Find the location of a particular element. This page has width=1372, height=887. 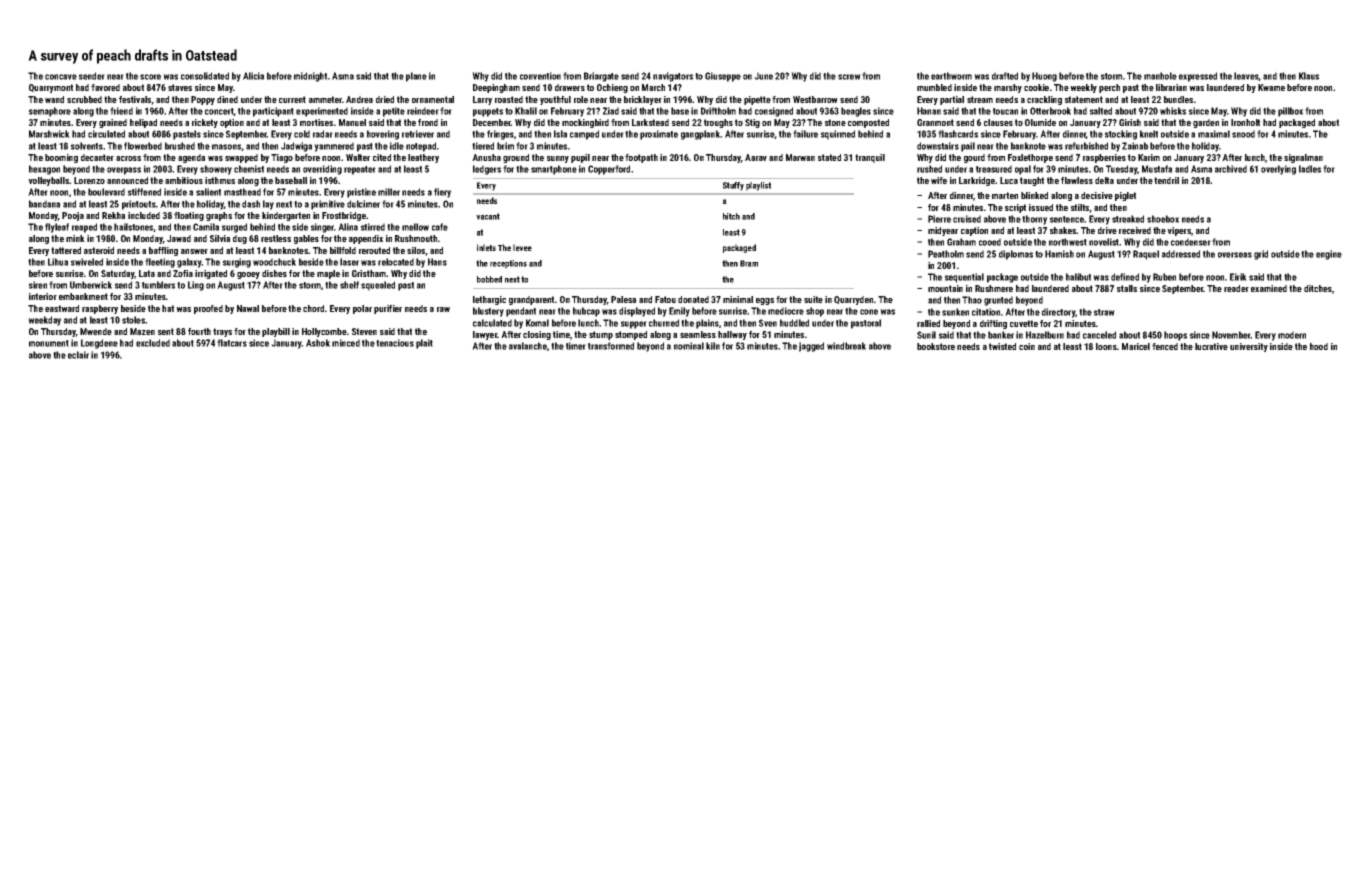

manhole is located at coordinates (1160, 76).
